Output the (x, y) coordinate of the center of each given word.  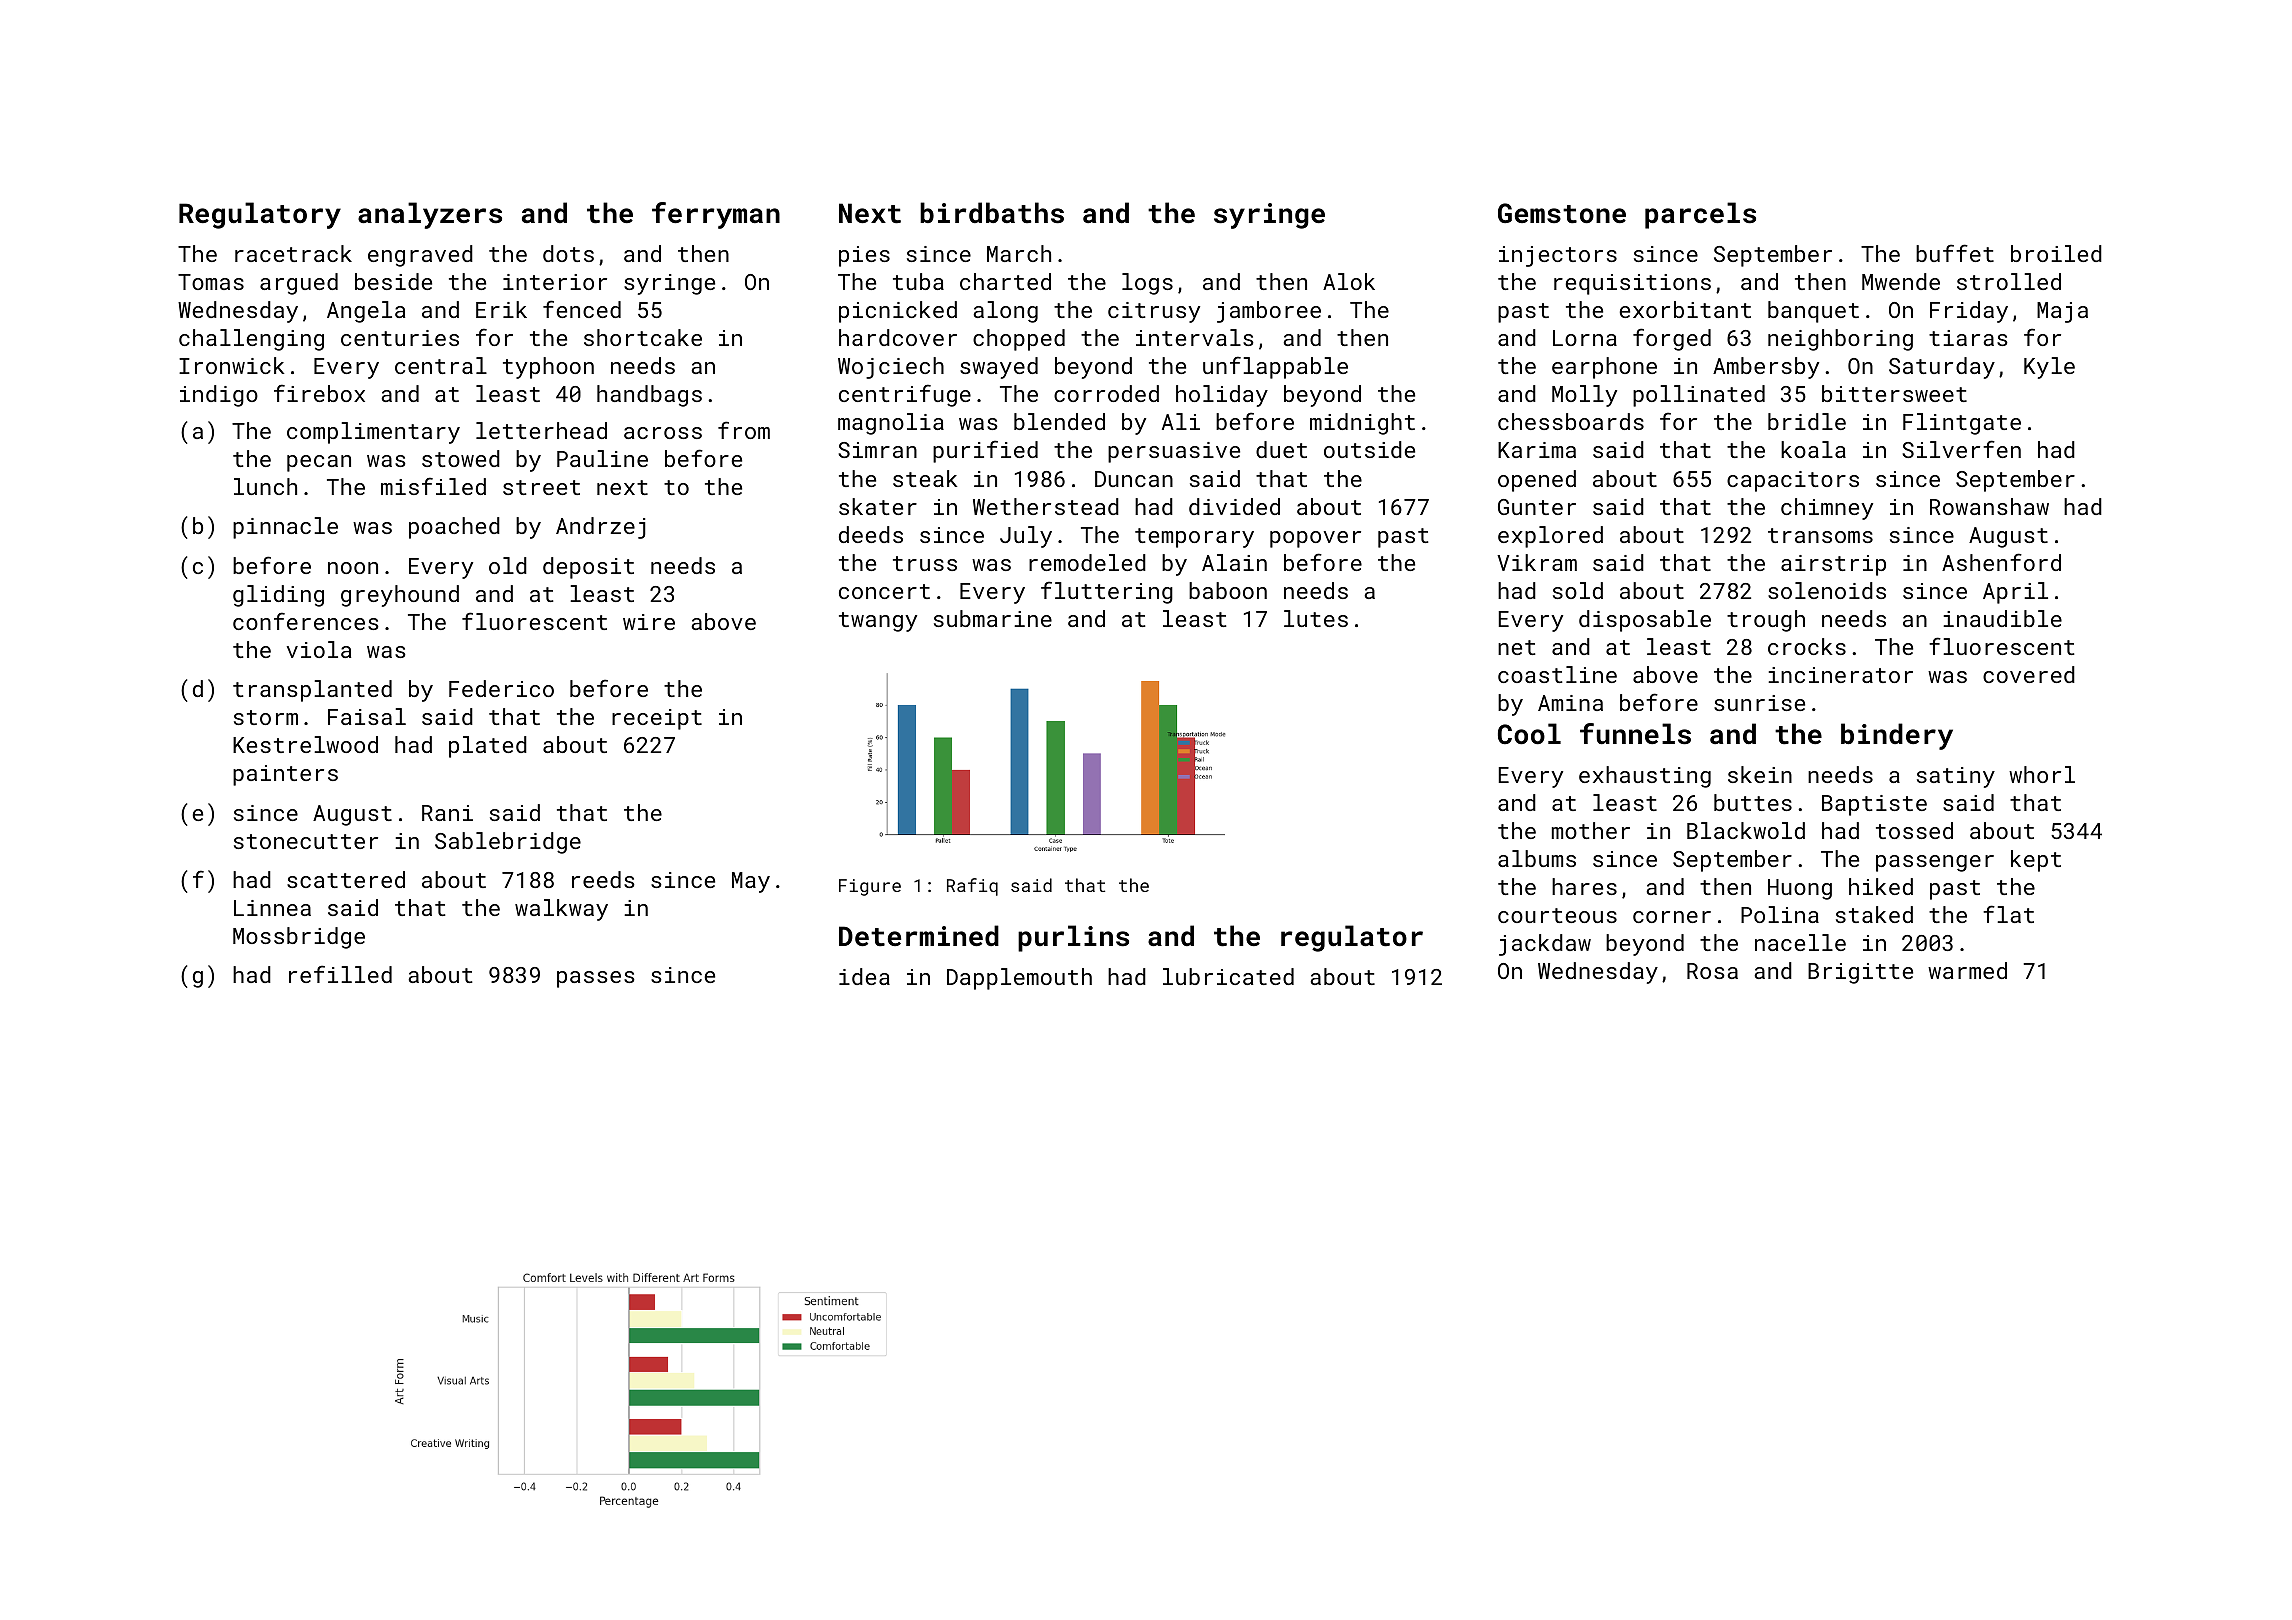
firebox (319, 393)
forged (1672, 339)
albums (1537, 858)
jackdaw (1545, 945)
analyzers (430, 215)
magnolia (891, 424)
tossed (1914, 830)
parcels (1700, 215)
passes (596, 979)
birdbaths (992, 213)
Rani (447, 813)
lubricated (1228, 976)
